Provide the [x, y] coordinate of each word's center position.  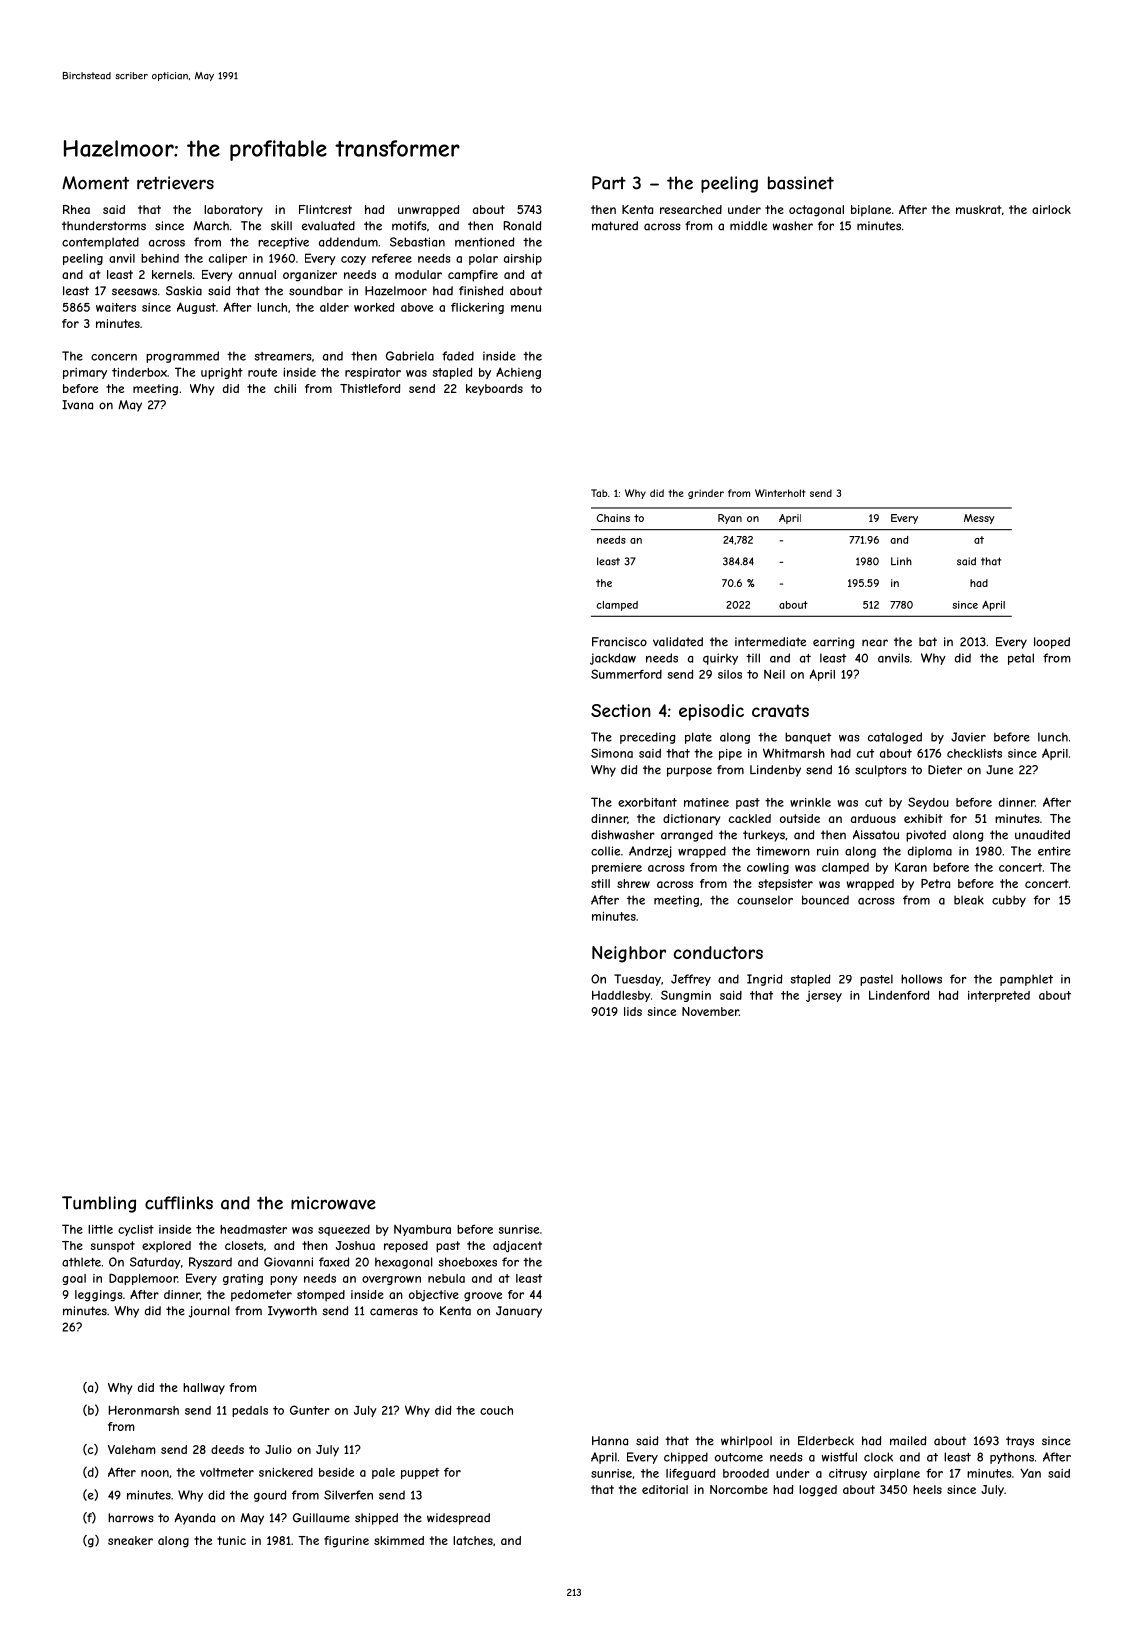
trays [1020, 1442]
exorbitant [647, 802]
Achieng [518, 373]
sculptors [881, 771]
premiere [617, 868]
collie [605, 851]
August [196, 308]
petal [1021, 659]
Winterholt [780, 493]
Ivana [77, 405]
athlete [81, 1262]
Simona [612, 753]
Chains [613, 518]
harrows [131, 1518]
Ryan [730, 519]
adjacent [517, 1247]
